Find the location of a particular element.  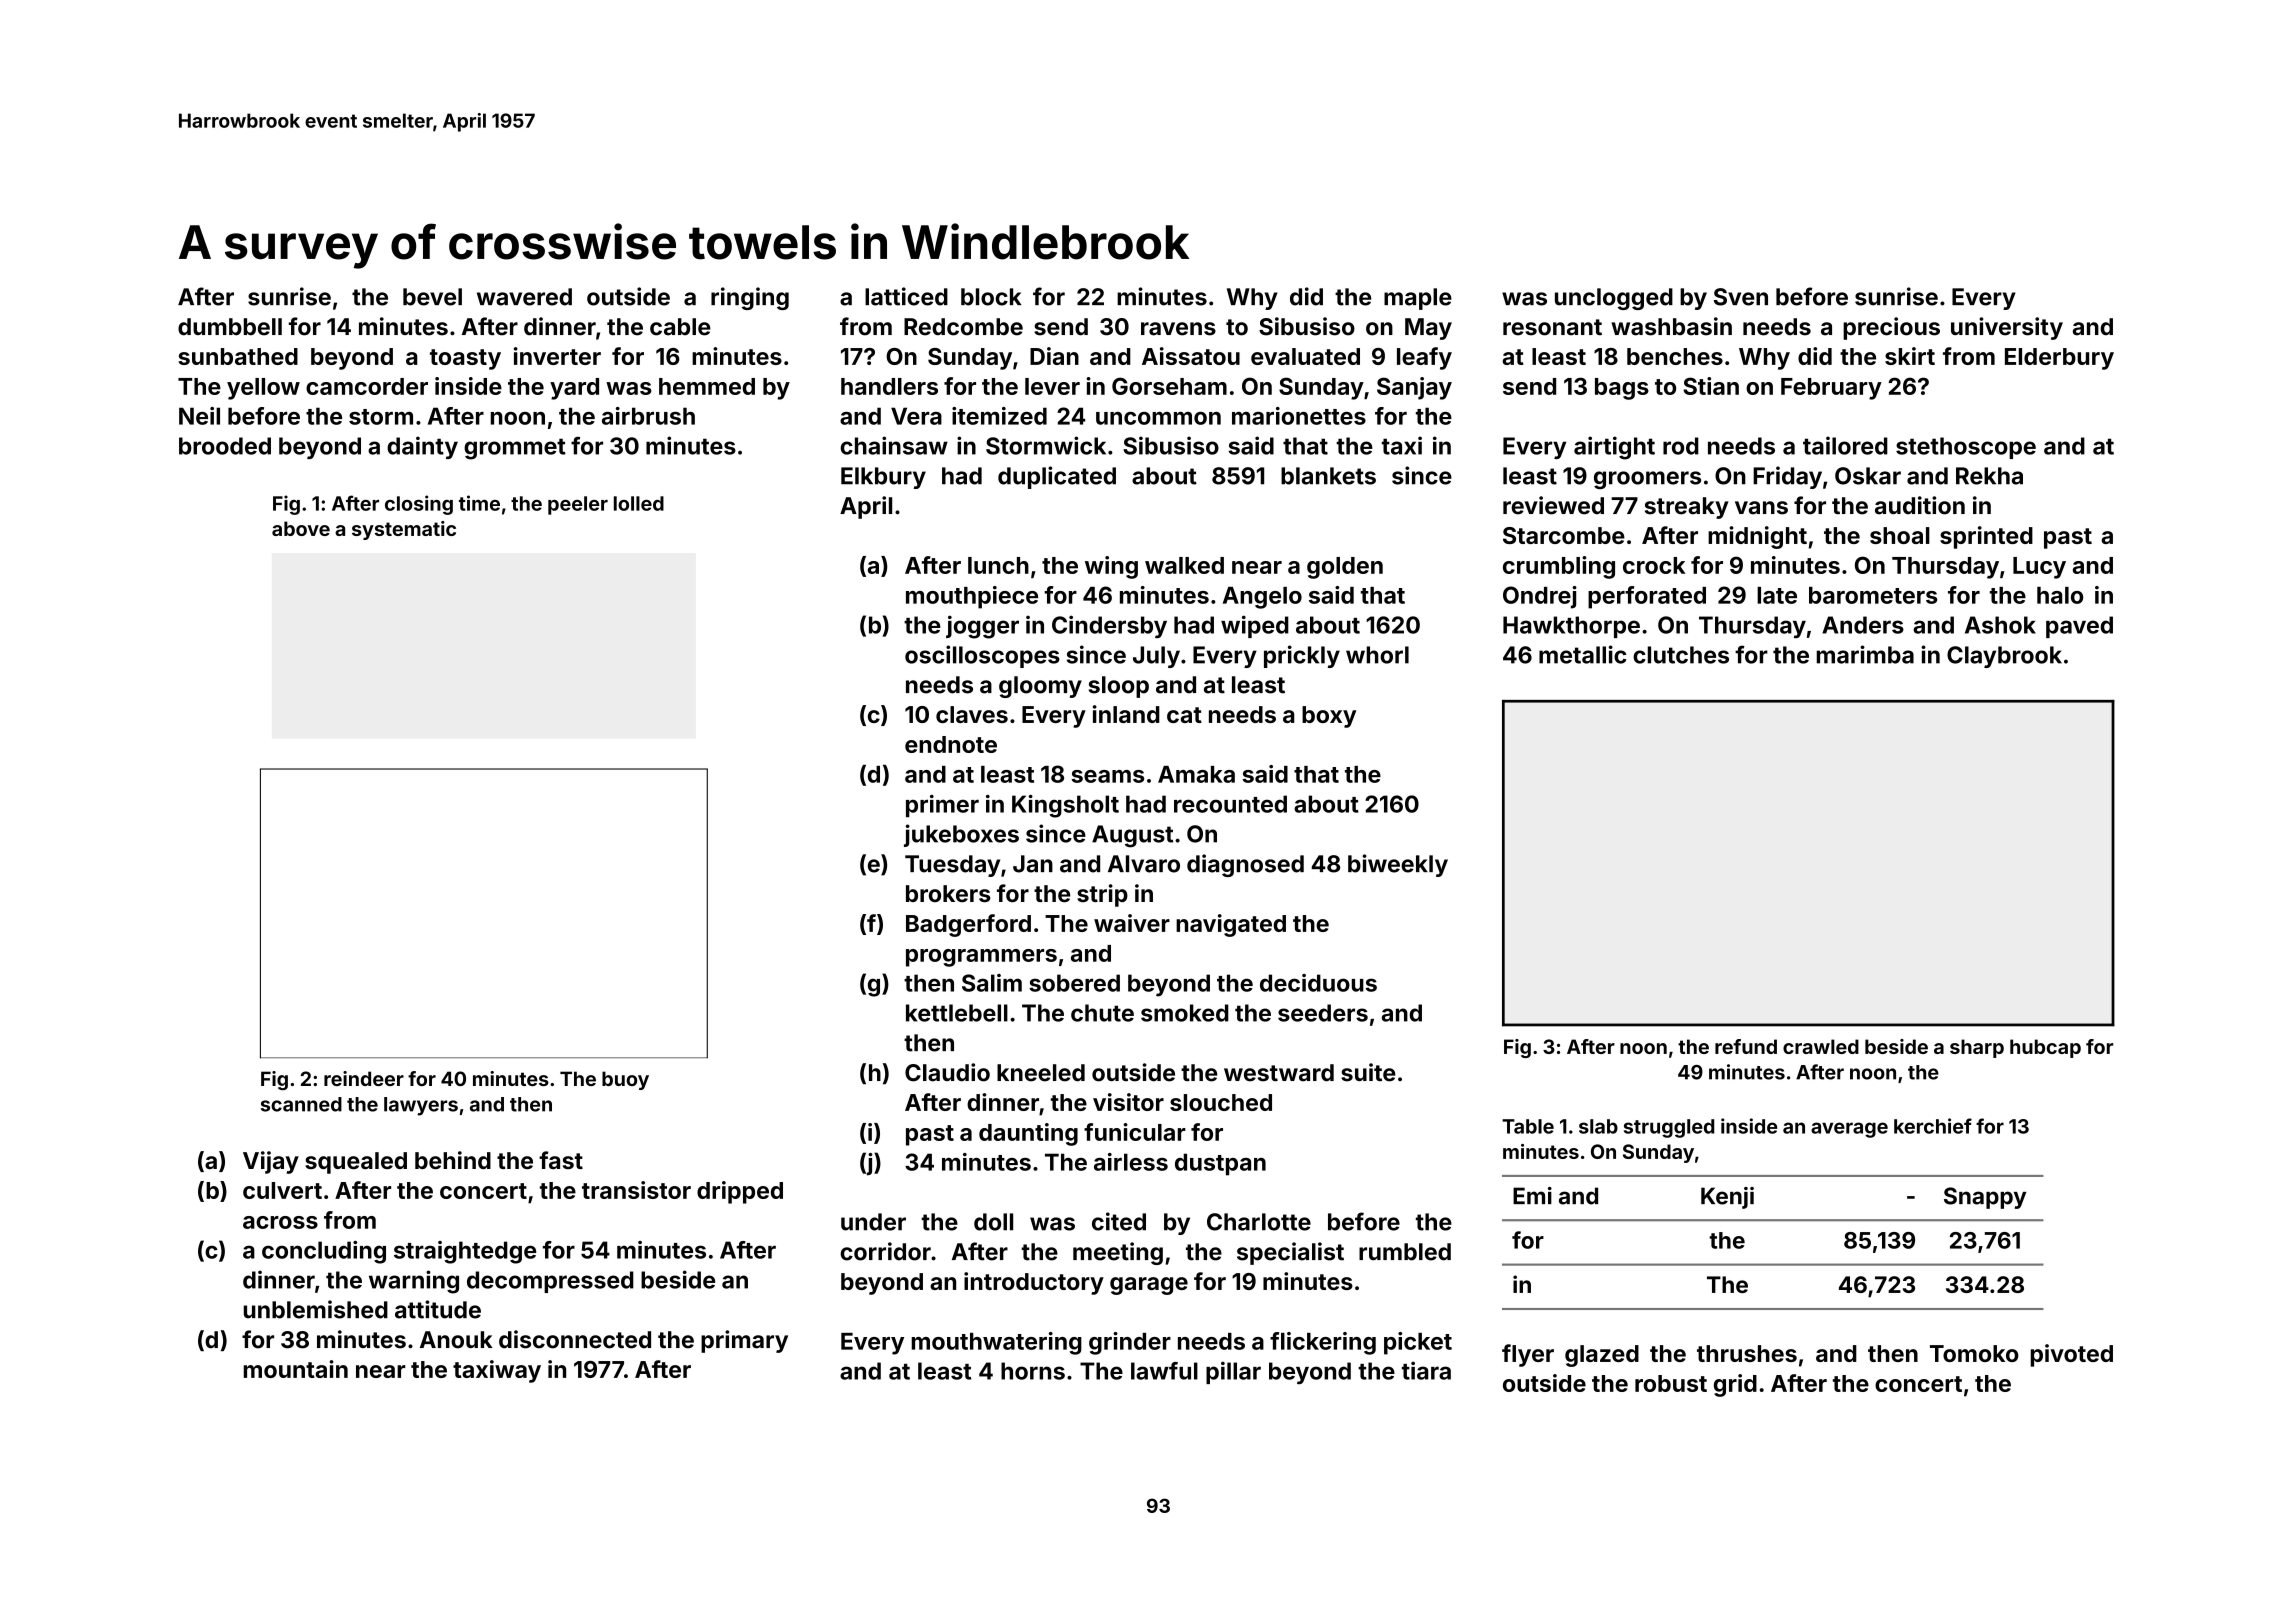

sharp is located at coordinates (1977, 1048).
